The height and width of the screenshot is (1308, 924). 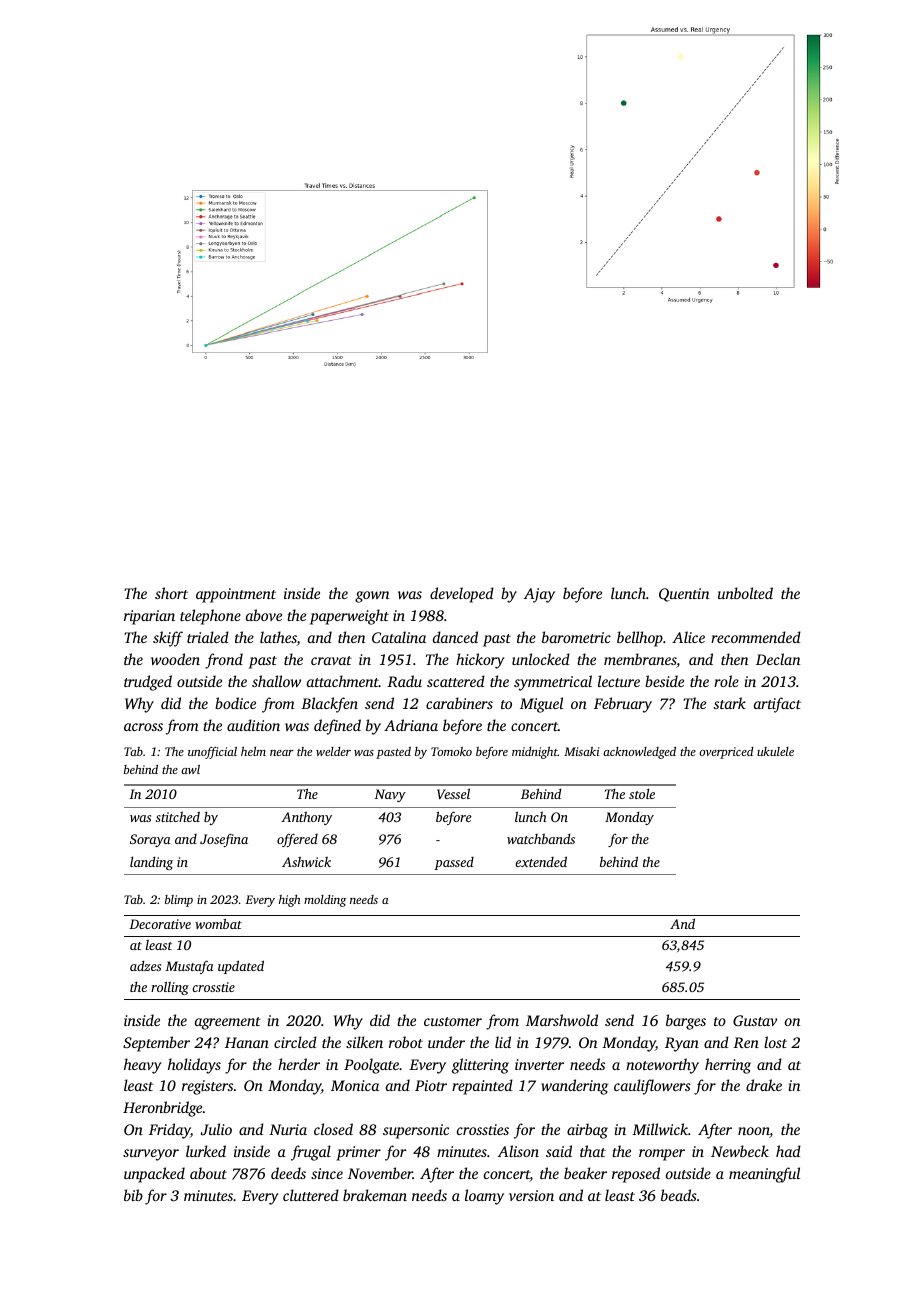 I want to click on hickory, so click(x=480, y=661).
